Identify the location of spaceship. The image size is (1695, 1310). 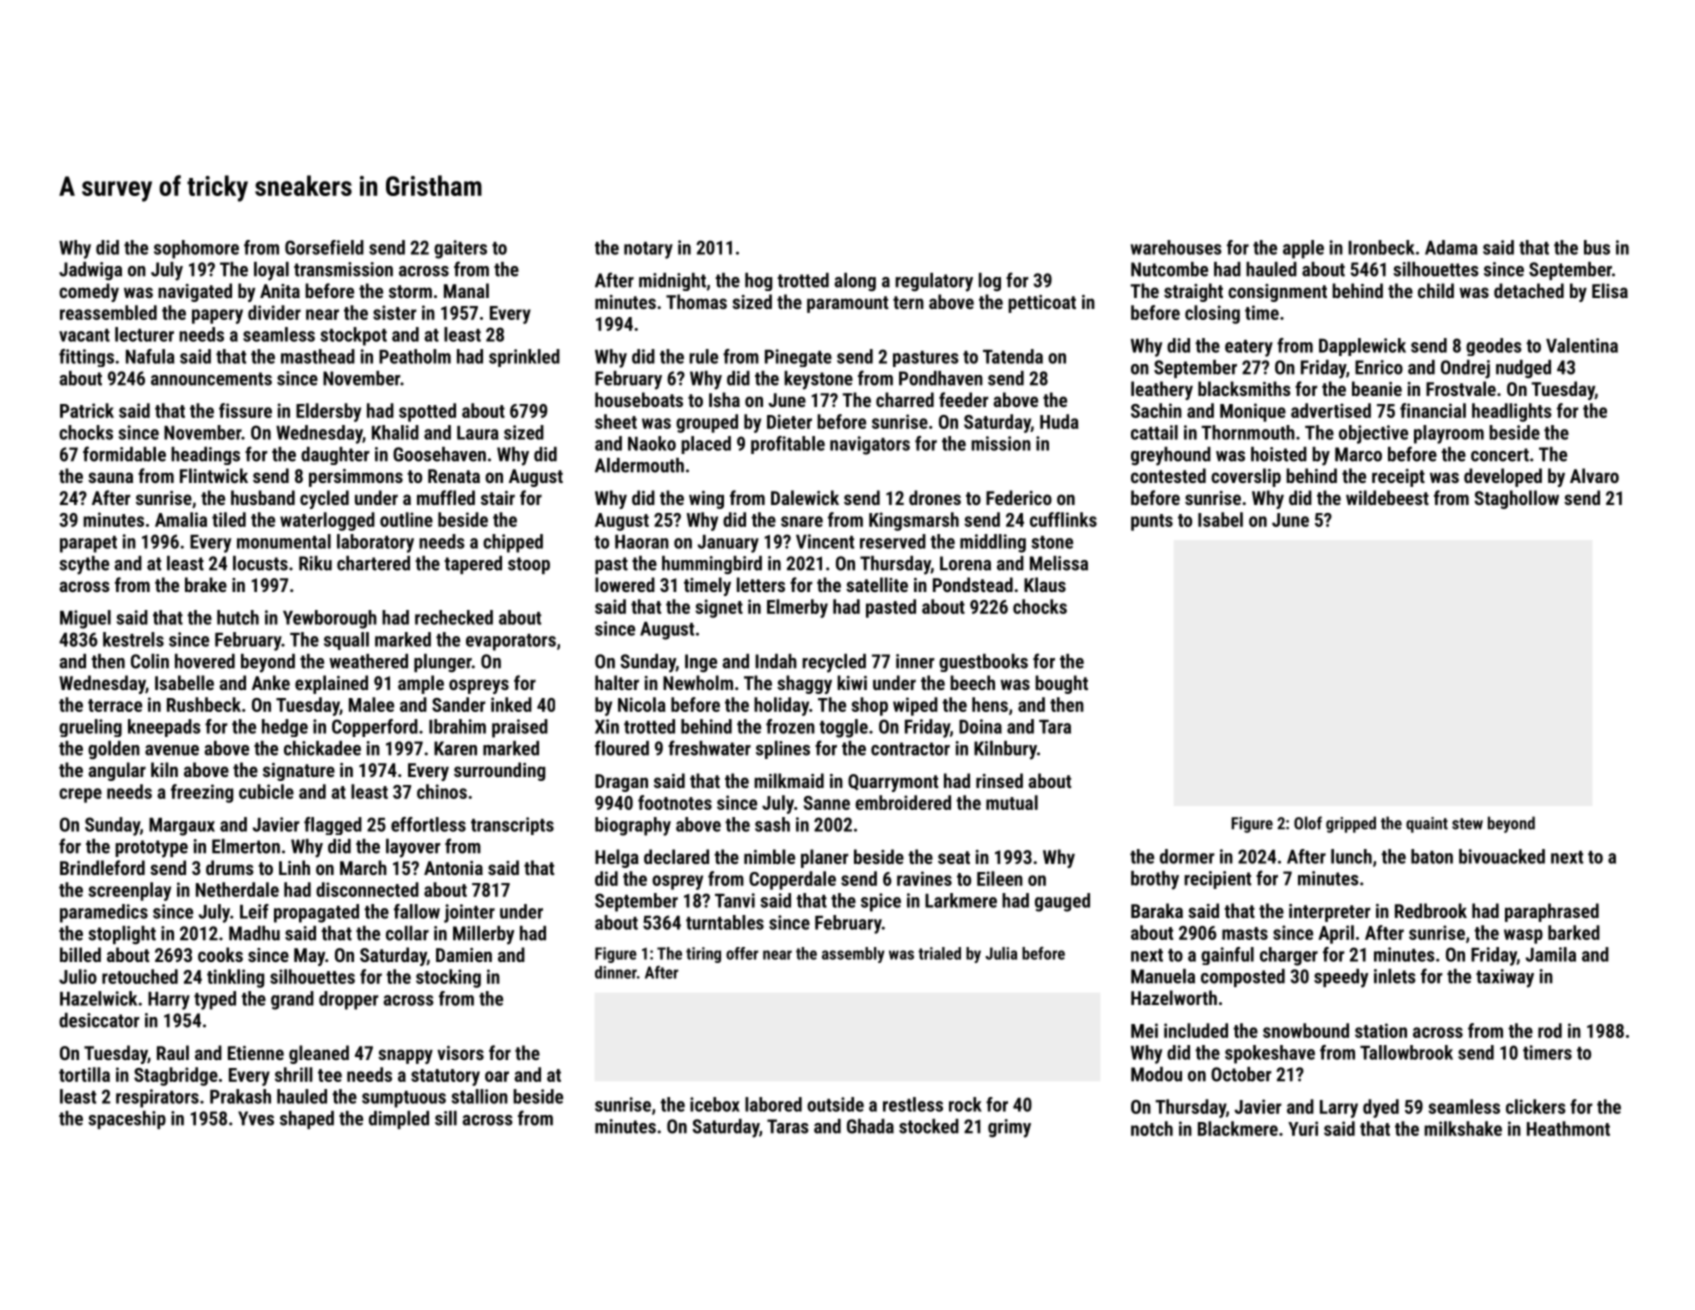
(127, 1120).
